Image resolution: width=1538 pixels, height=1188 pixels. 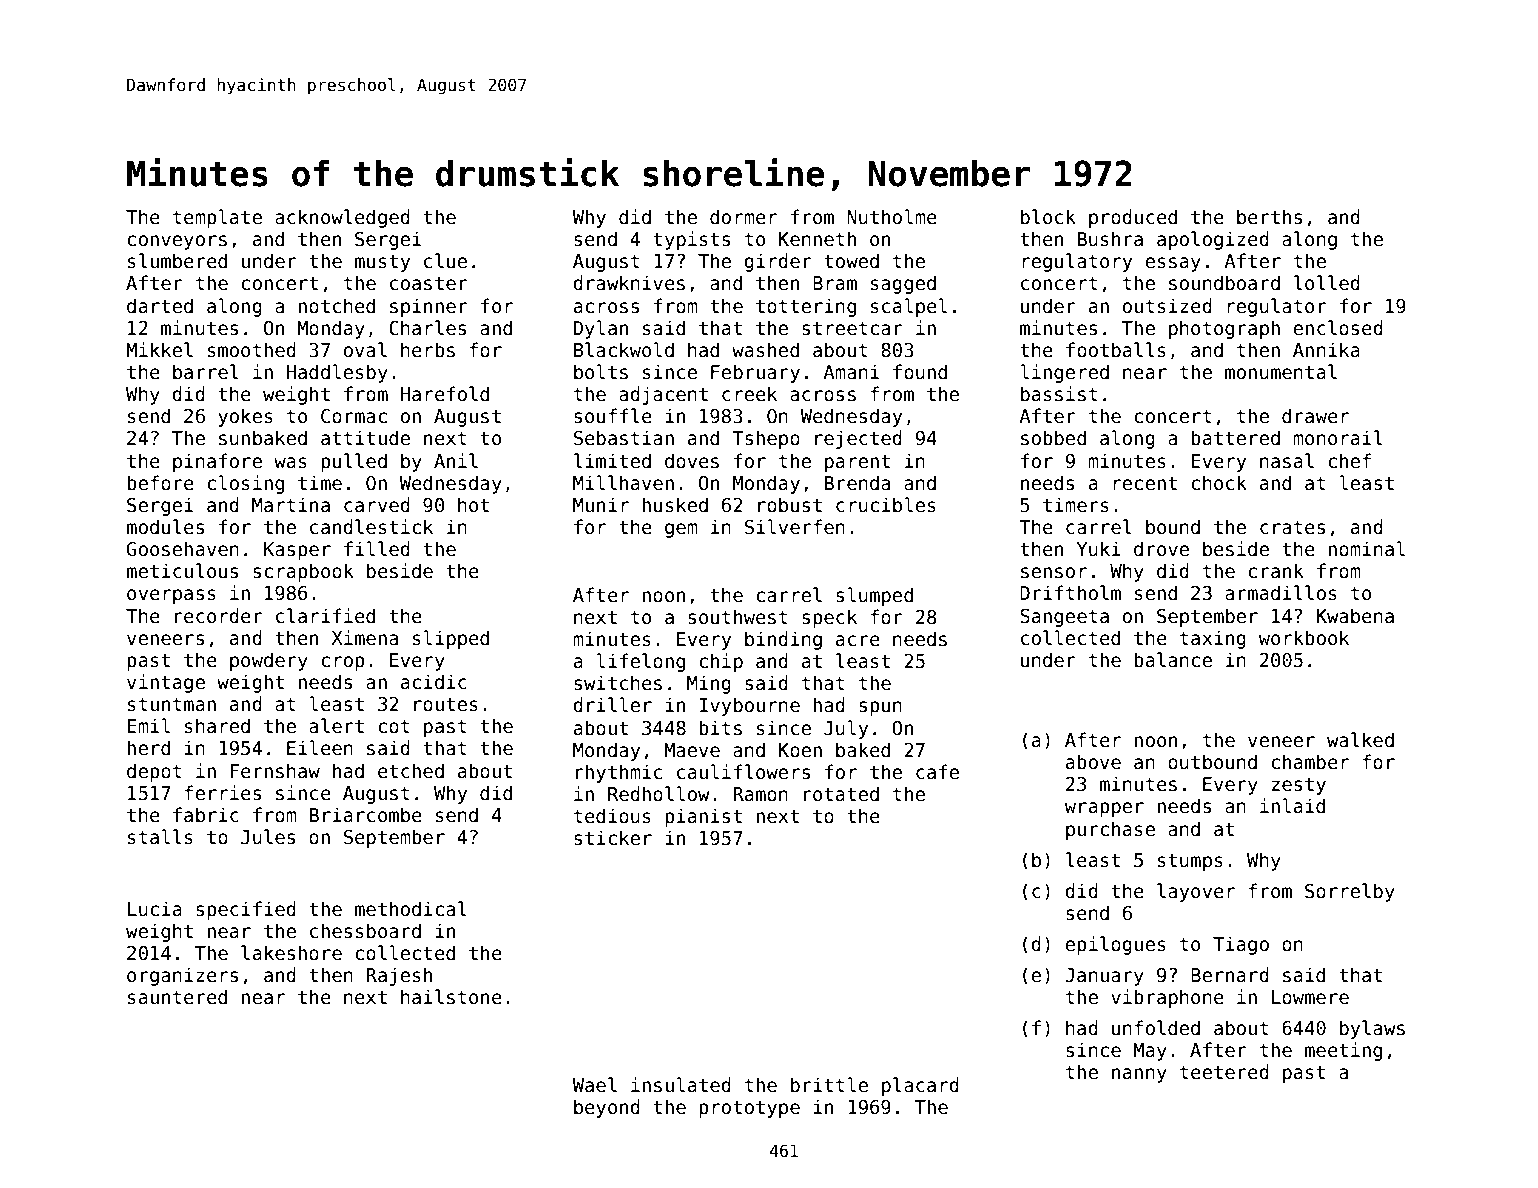 What do you see at coordinates (177, 261) in the document?
I see `slumbered` at bounding box center [177, 261].
